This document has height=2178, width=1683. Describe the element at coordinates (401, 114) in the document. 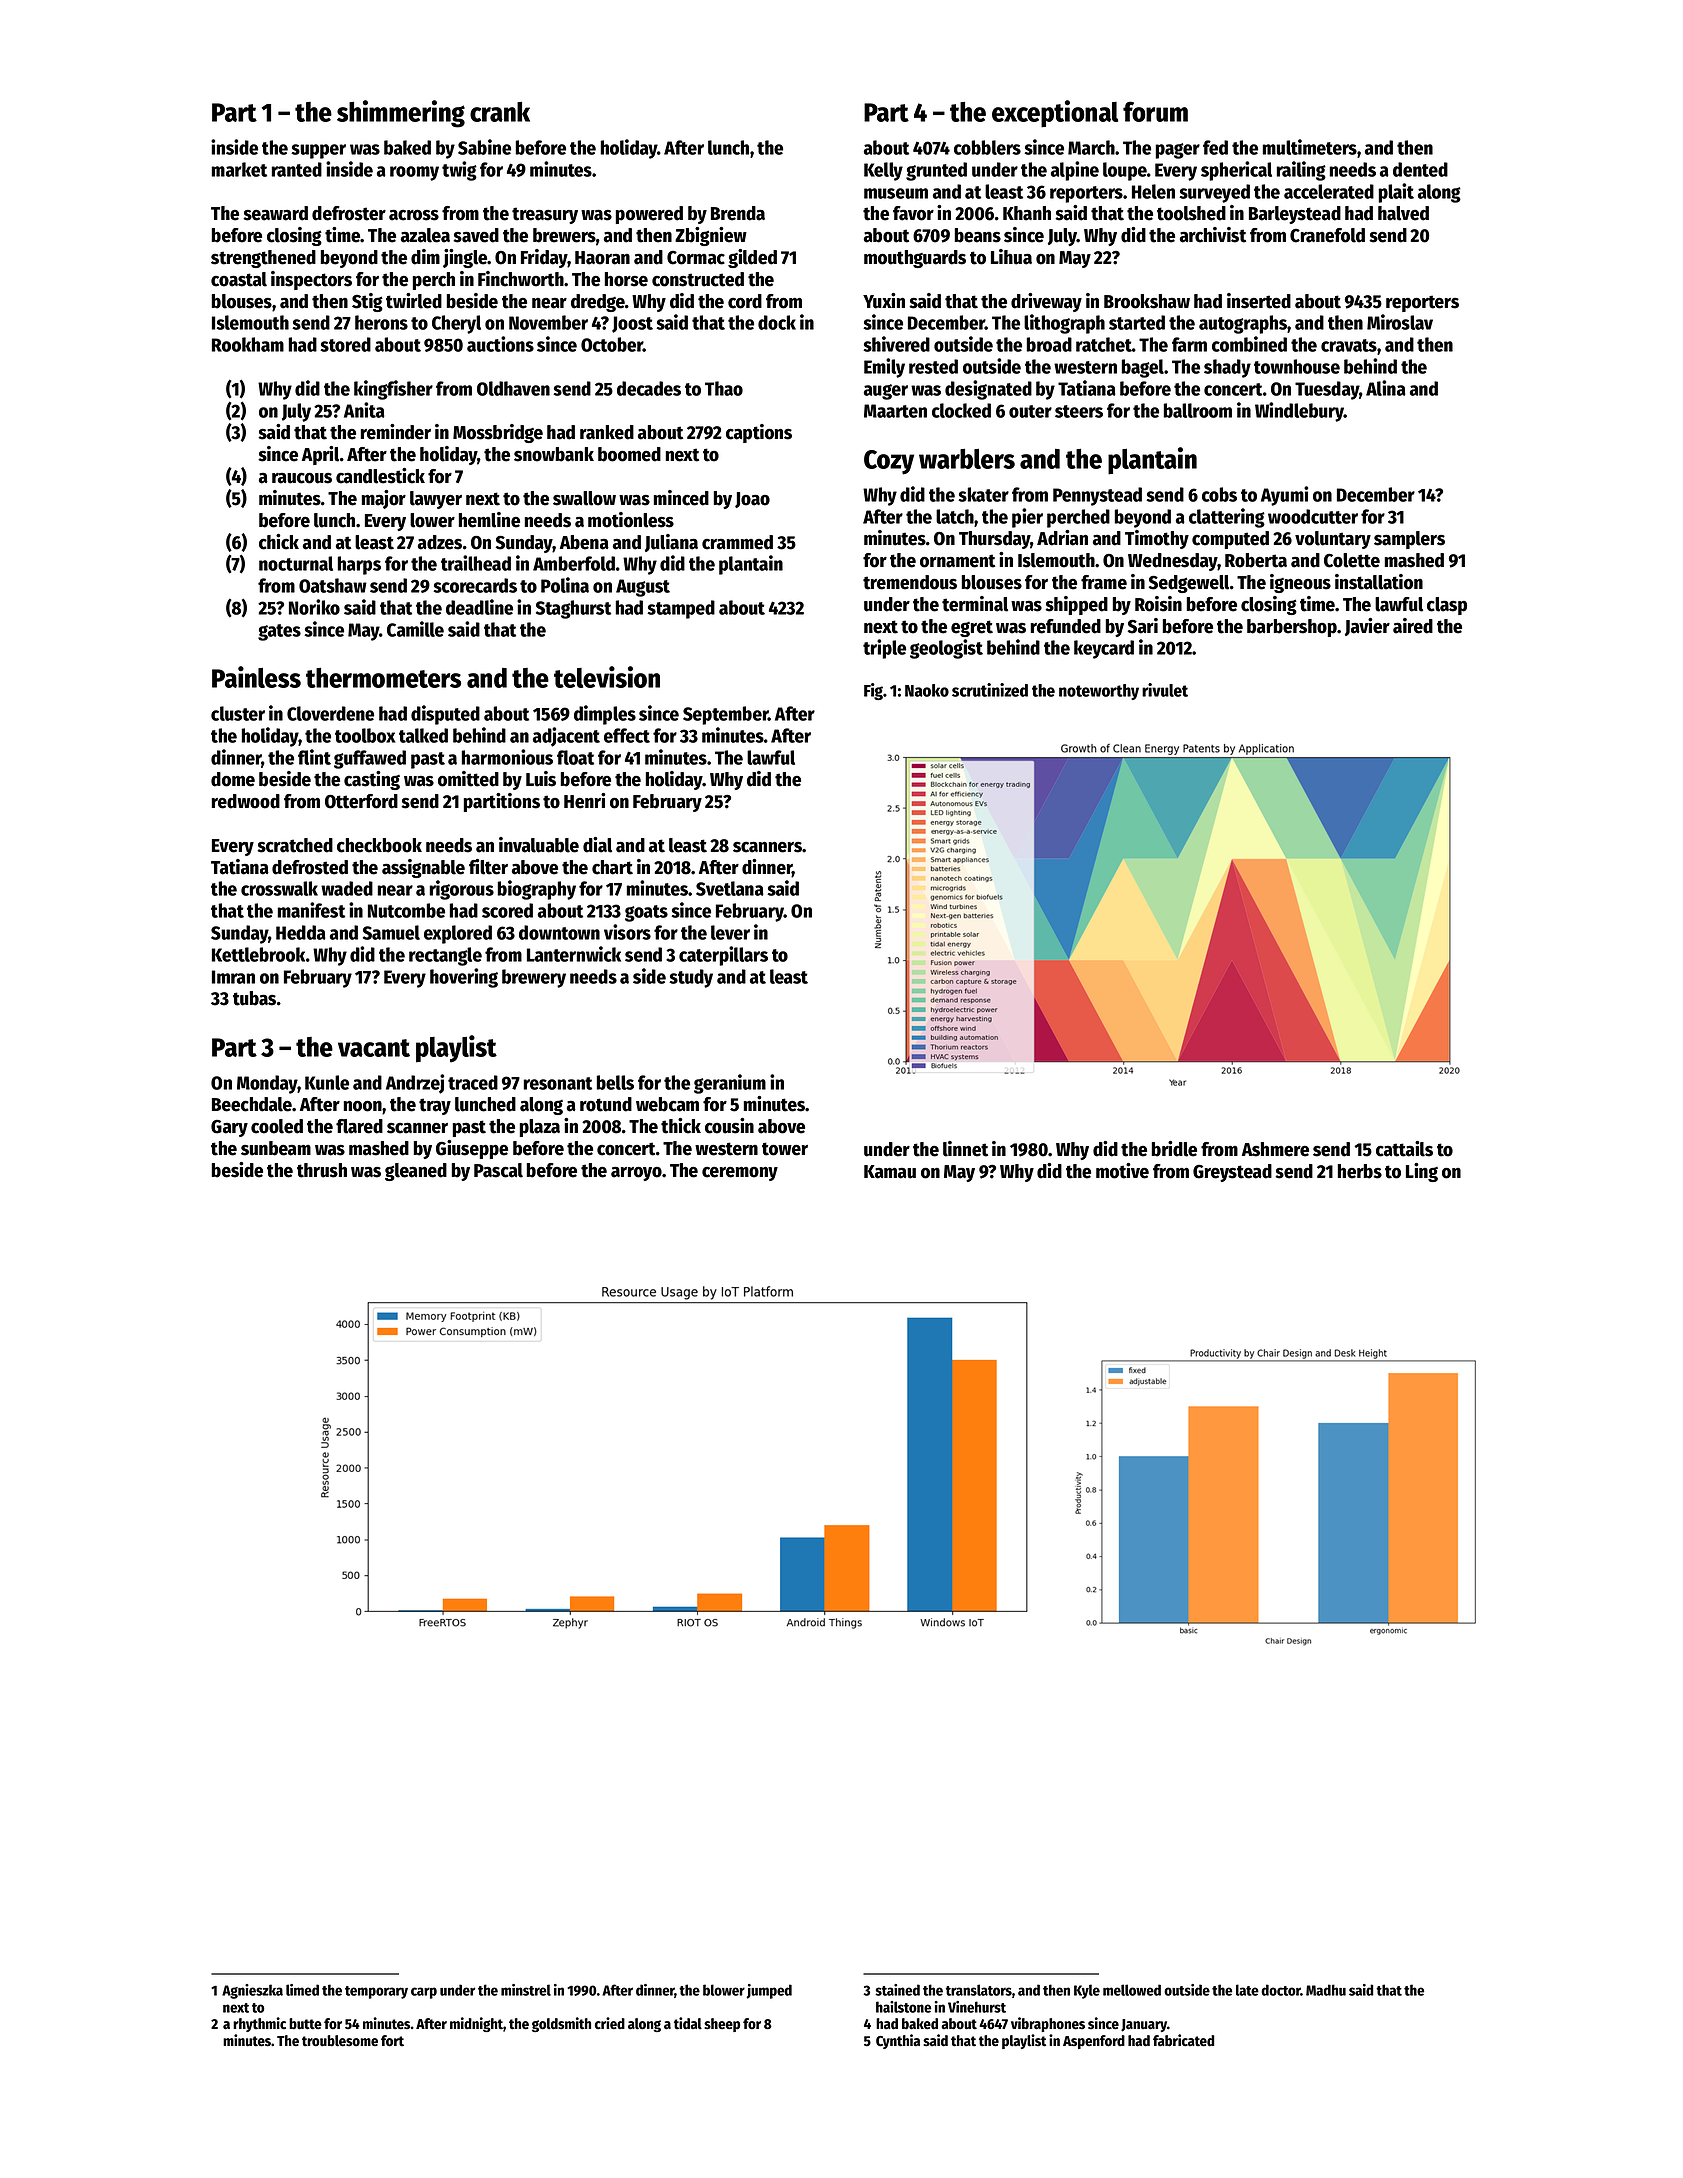

I see `shimmering` at that location.
